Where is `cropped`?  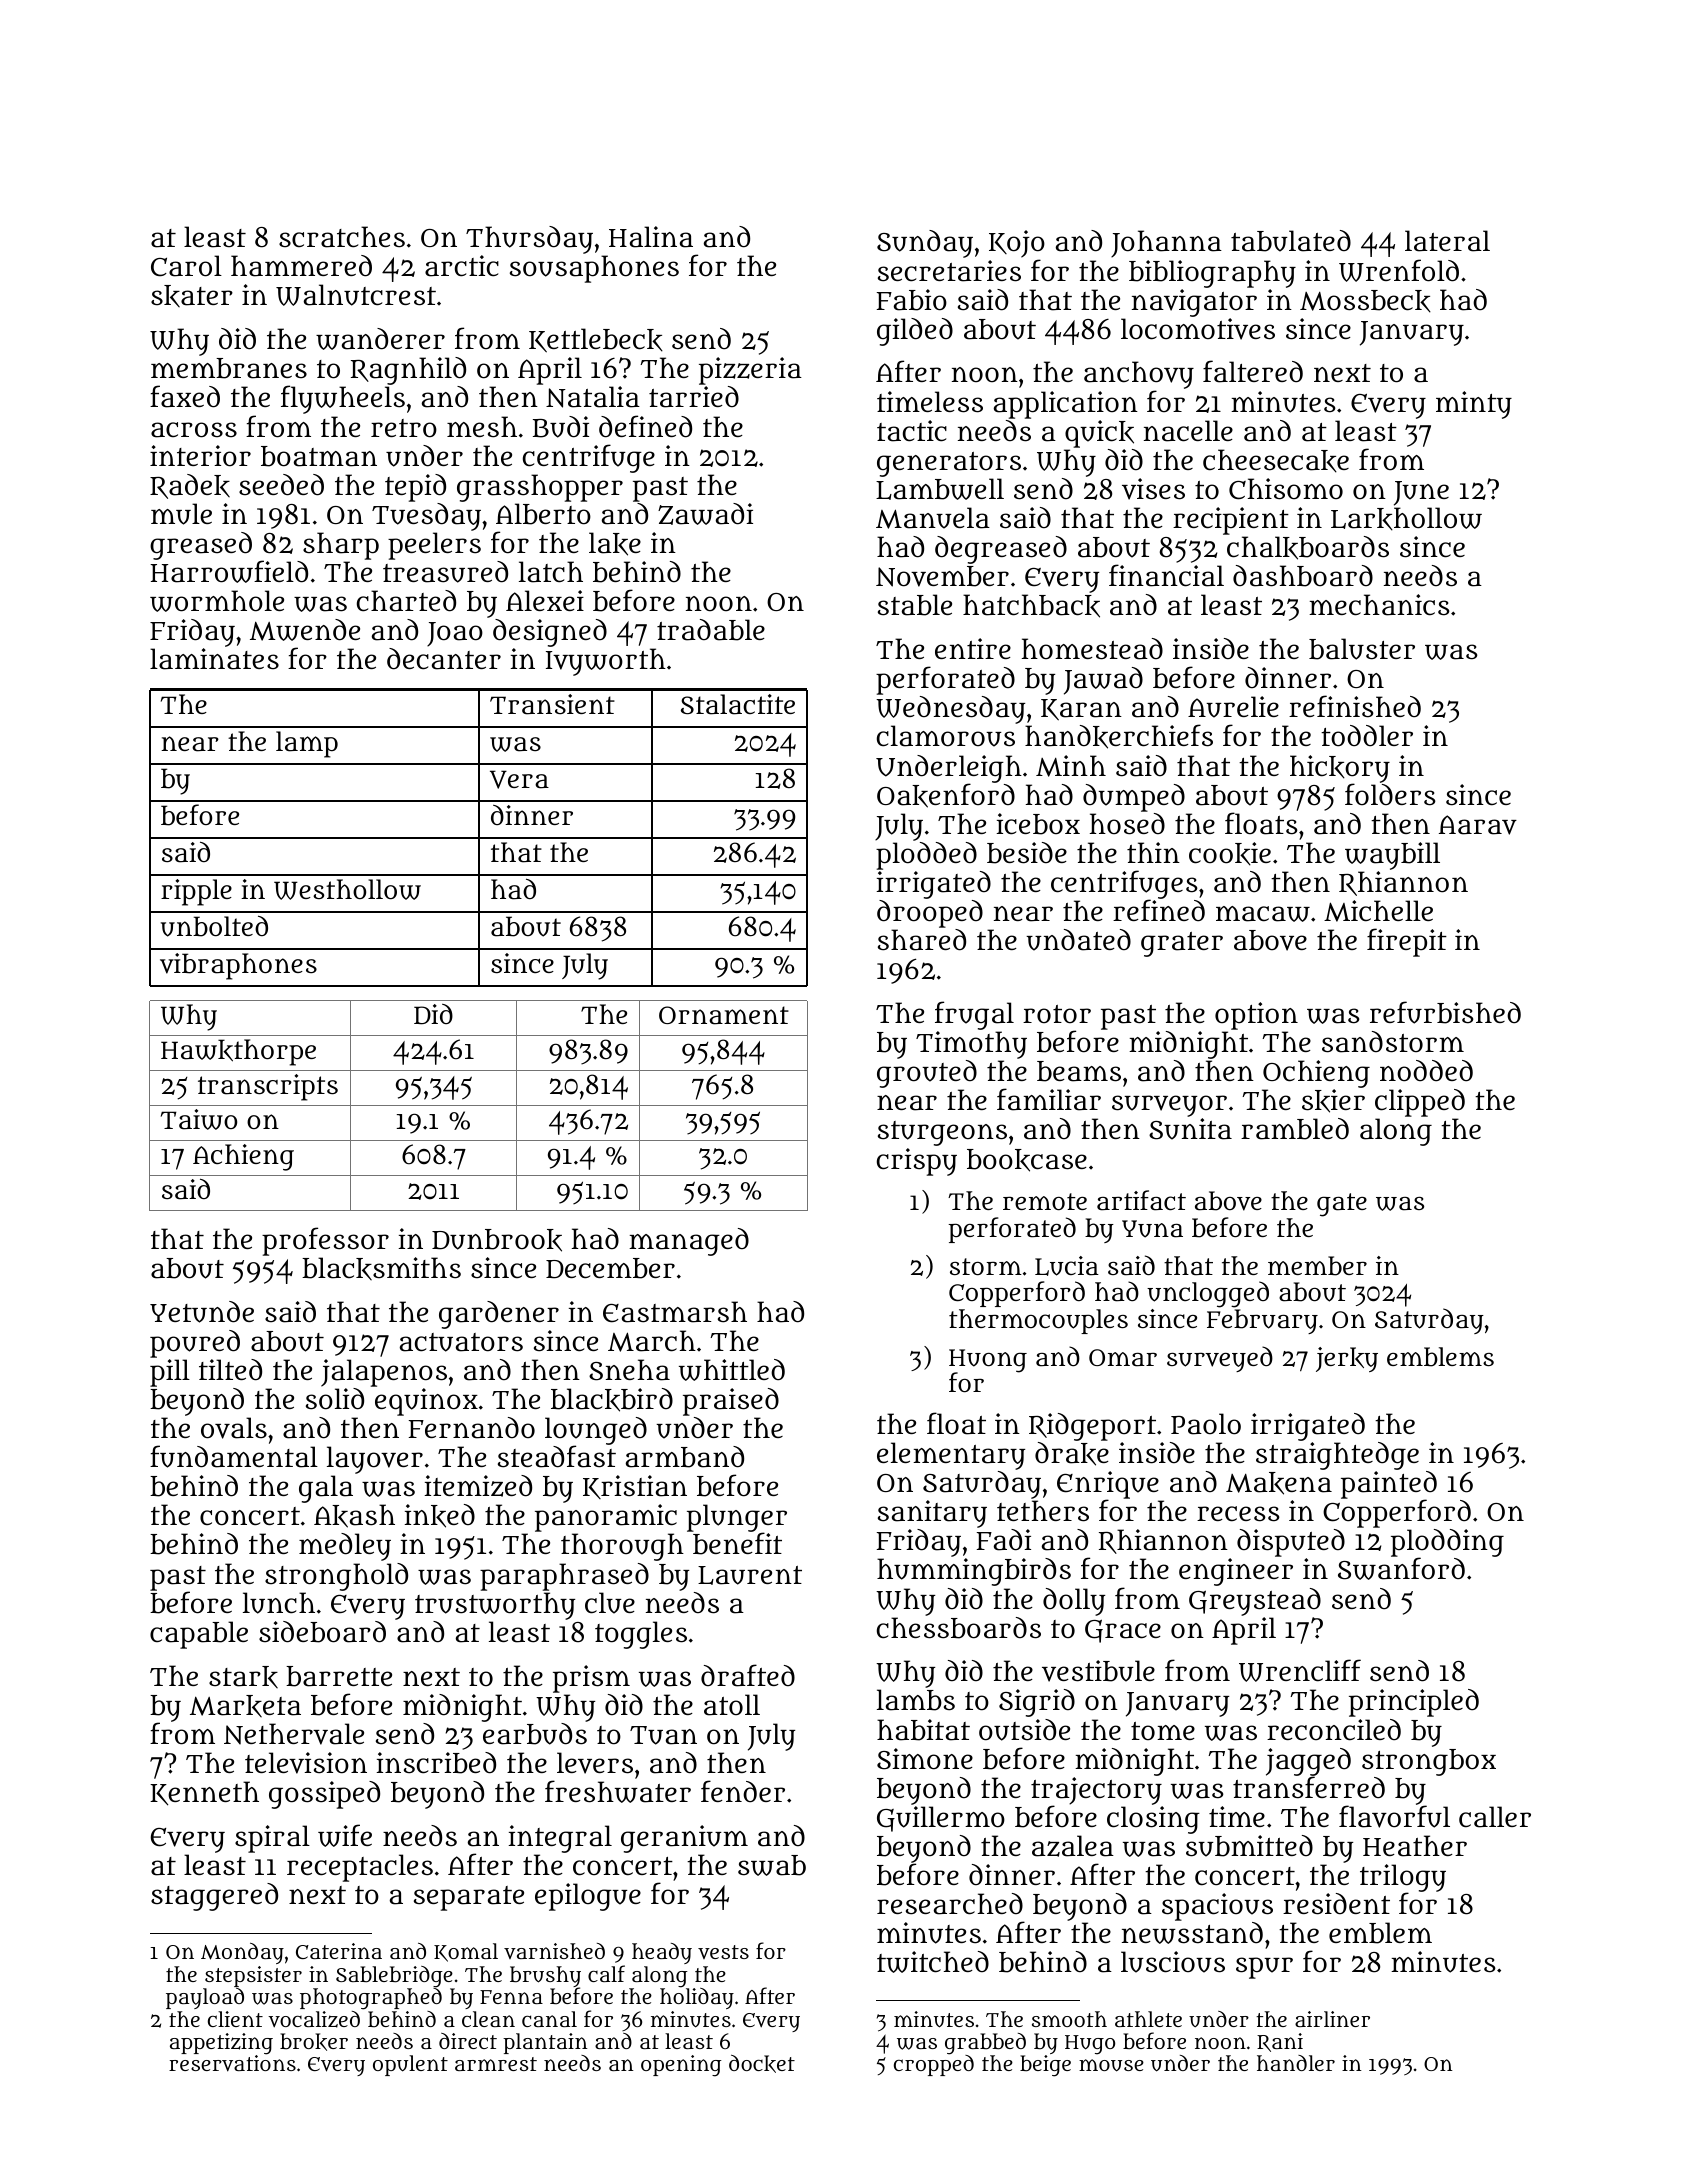
cropped is located at coordinates (934, 2065).
